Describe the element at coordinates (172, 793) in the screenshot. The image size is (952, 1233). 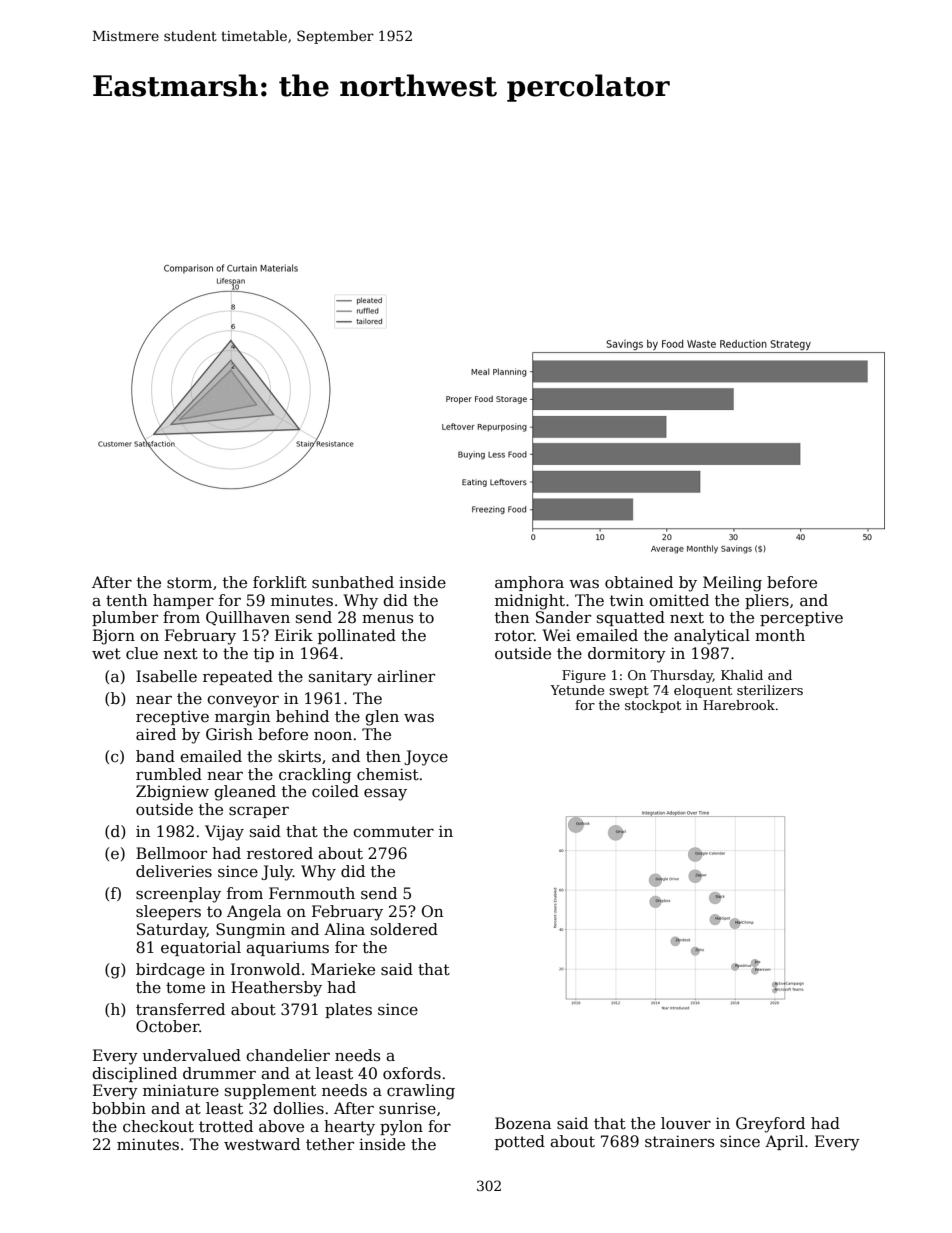
I see `Zbigniew` at that location.
